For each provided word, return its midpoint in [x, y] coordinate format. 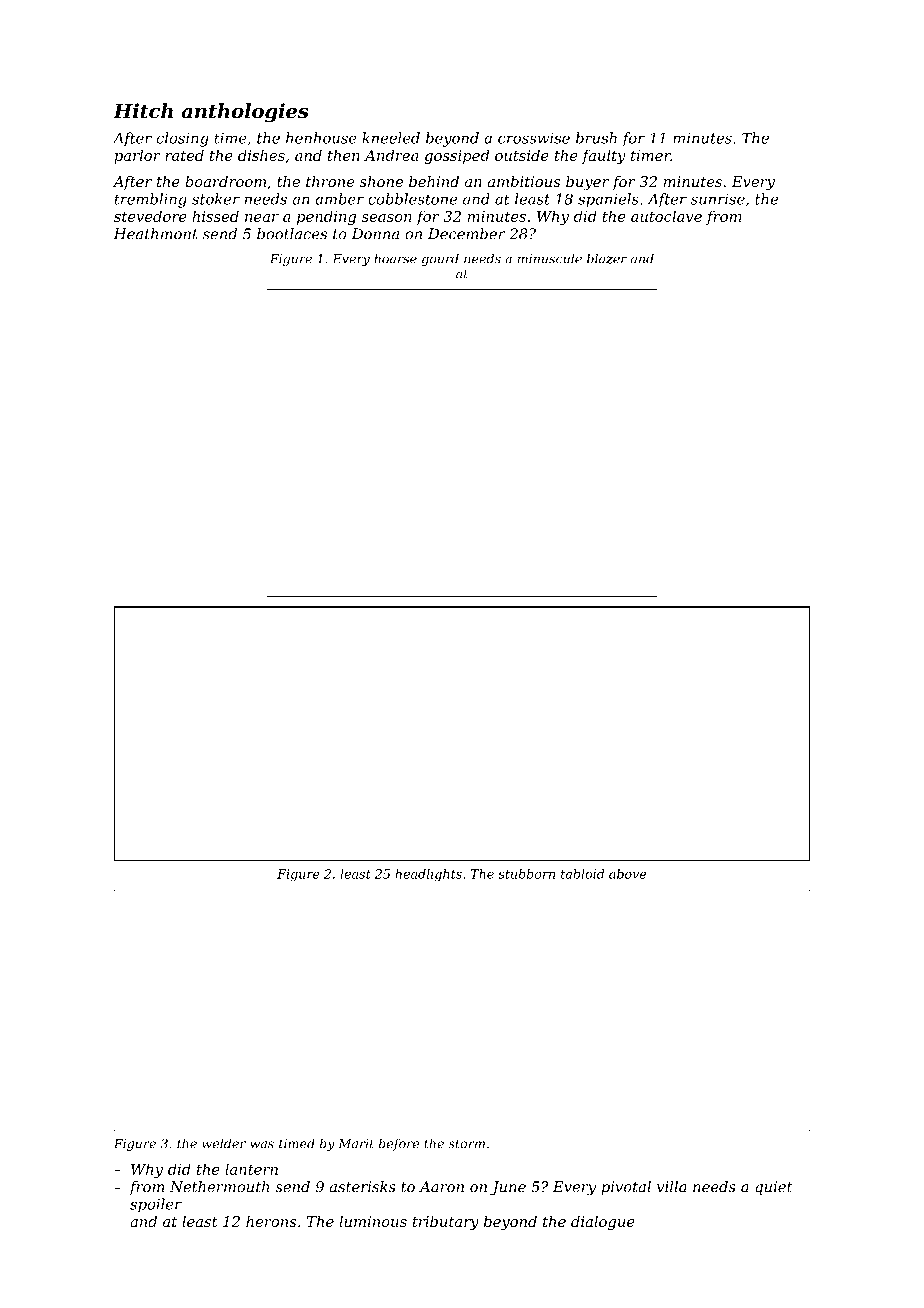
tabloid [582, 874]
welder [224, 1143]
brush [596, 138]
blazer [607, 258]
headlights [428, 875]
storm [466, 1144]
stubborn [526, 874]
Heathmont [156, 234]
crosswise [534, 138]
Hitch [143, 111]
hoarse [395, 258]
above [627, 874]
